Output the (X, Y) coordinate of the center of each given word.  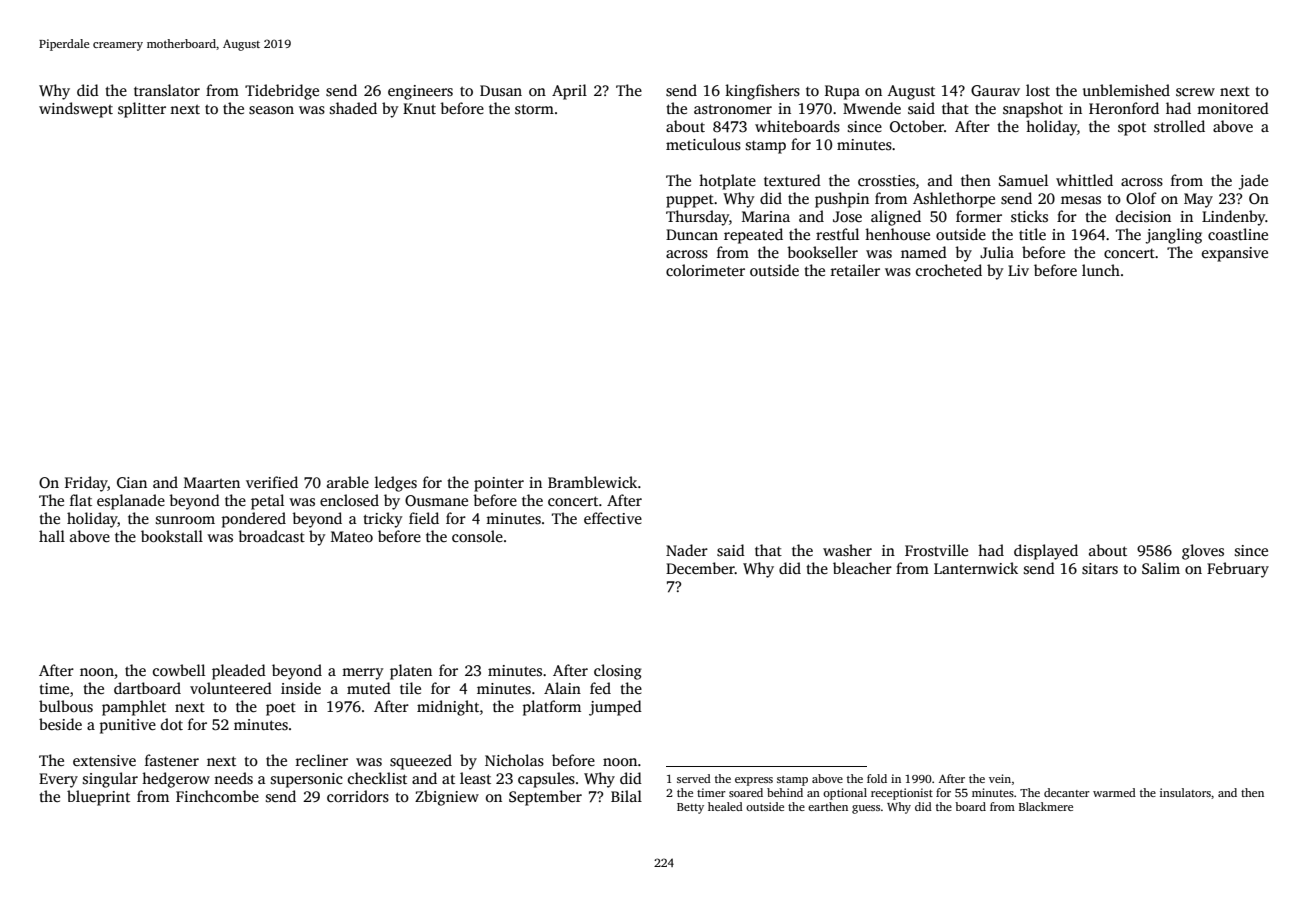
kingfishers (762, 92)
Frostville (936, 550)
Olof (1141, 198)
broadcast (271, 536)
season (271, 110)
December (700, 568)
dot (172, 724)
